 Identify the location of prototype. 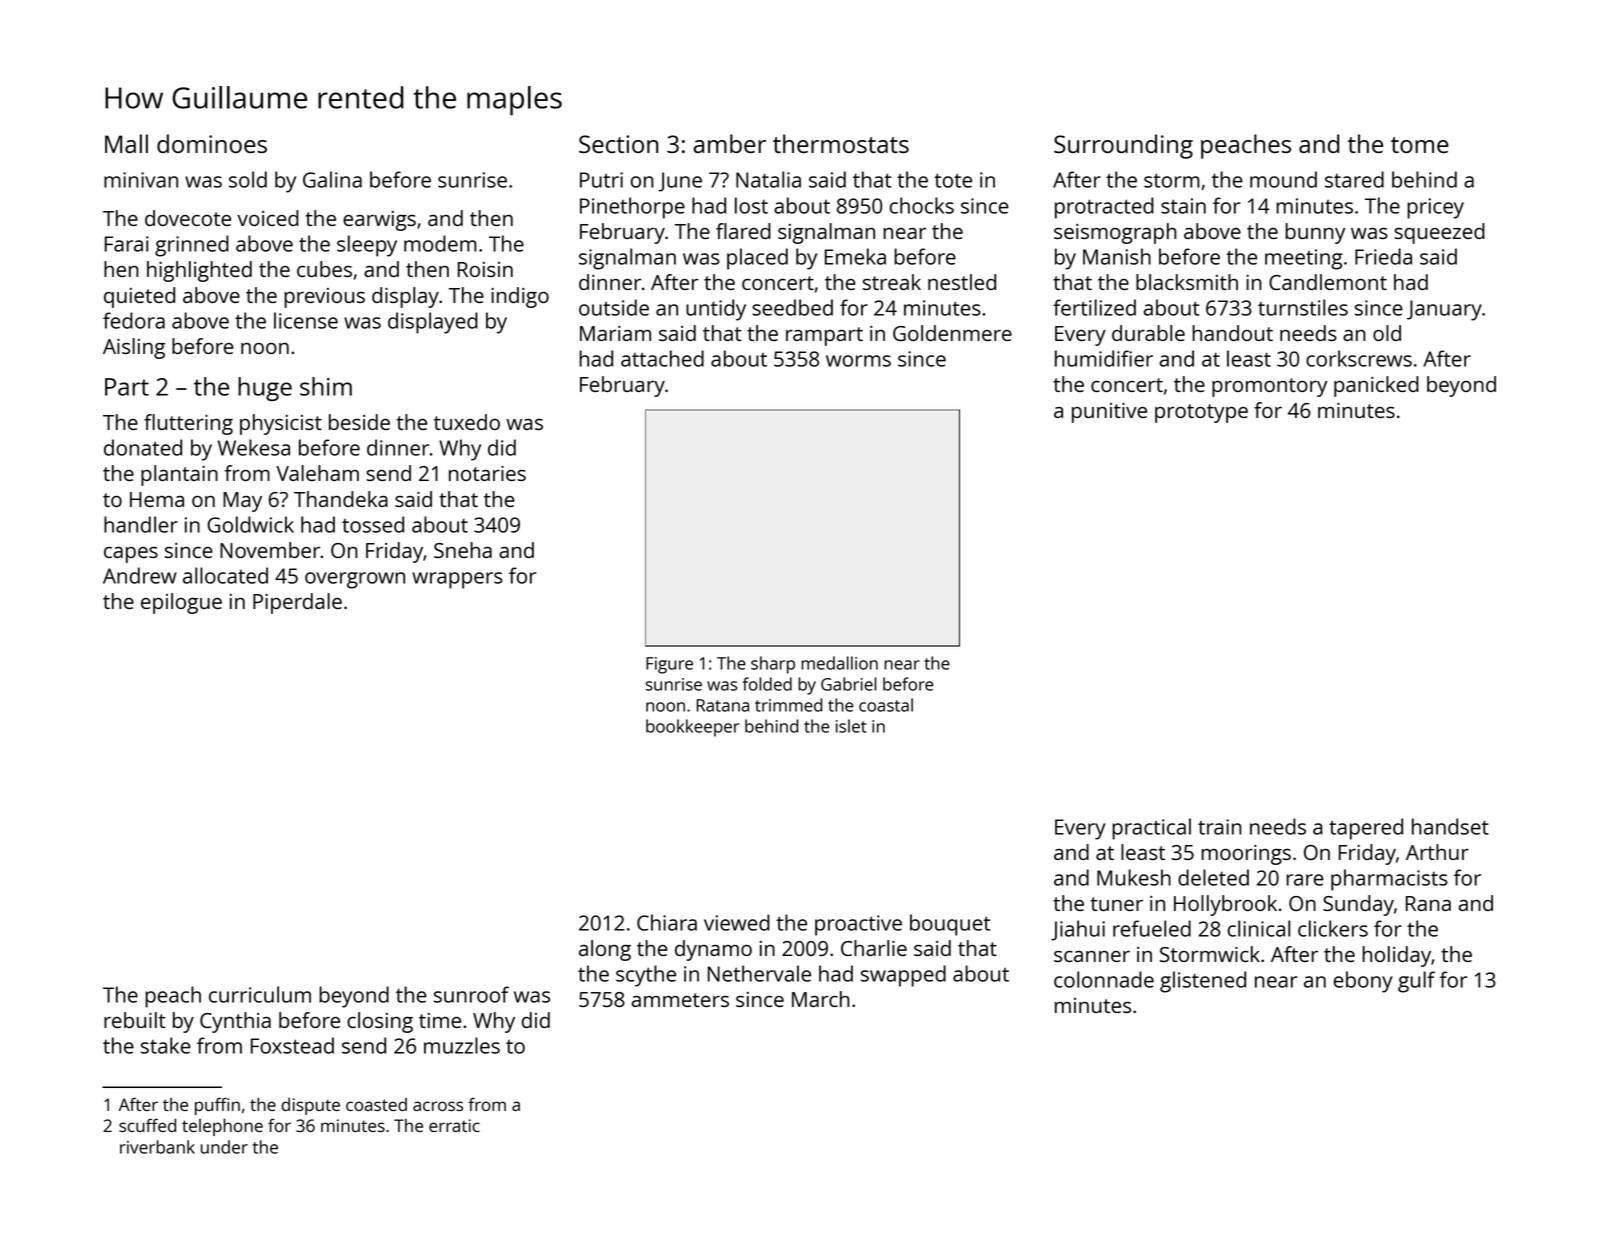
(1201, 413).
